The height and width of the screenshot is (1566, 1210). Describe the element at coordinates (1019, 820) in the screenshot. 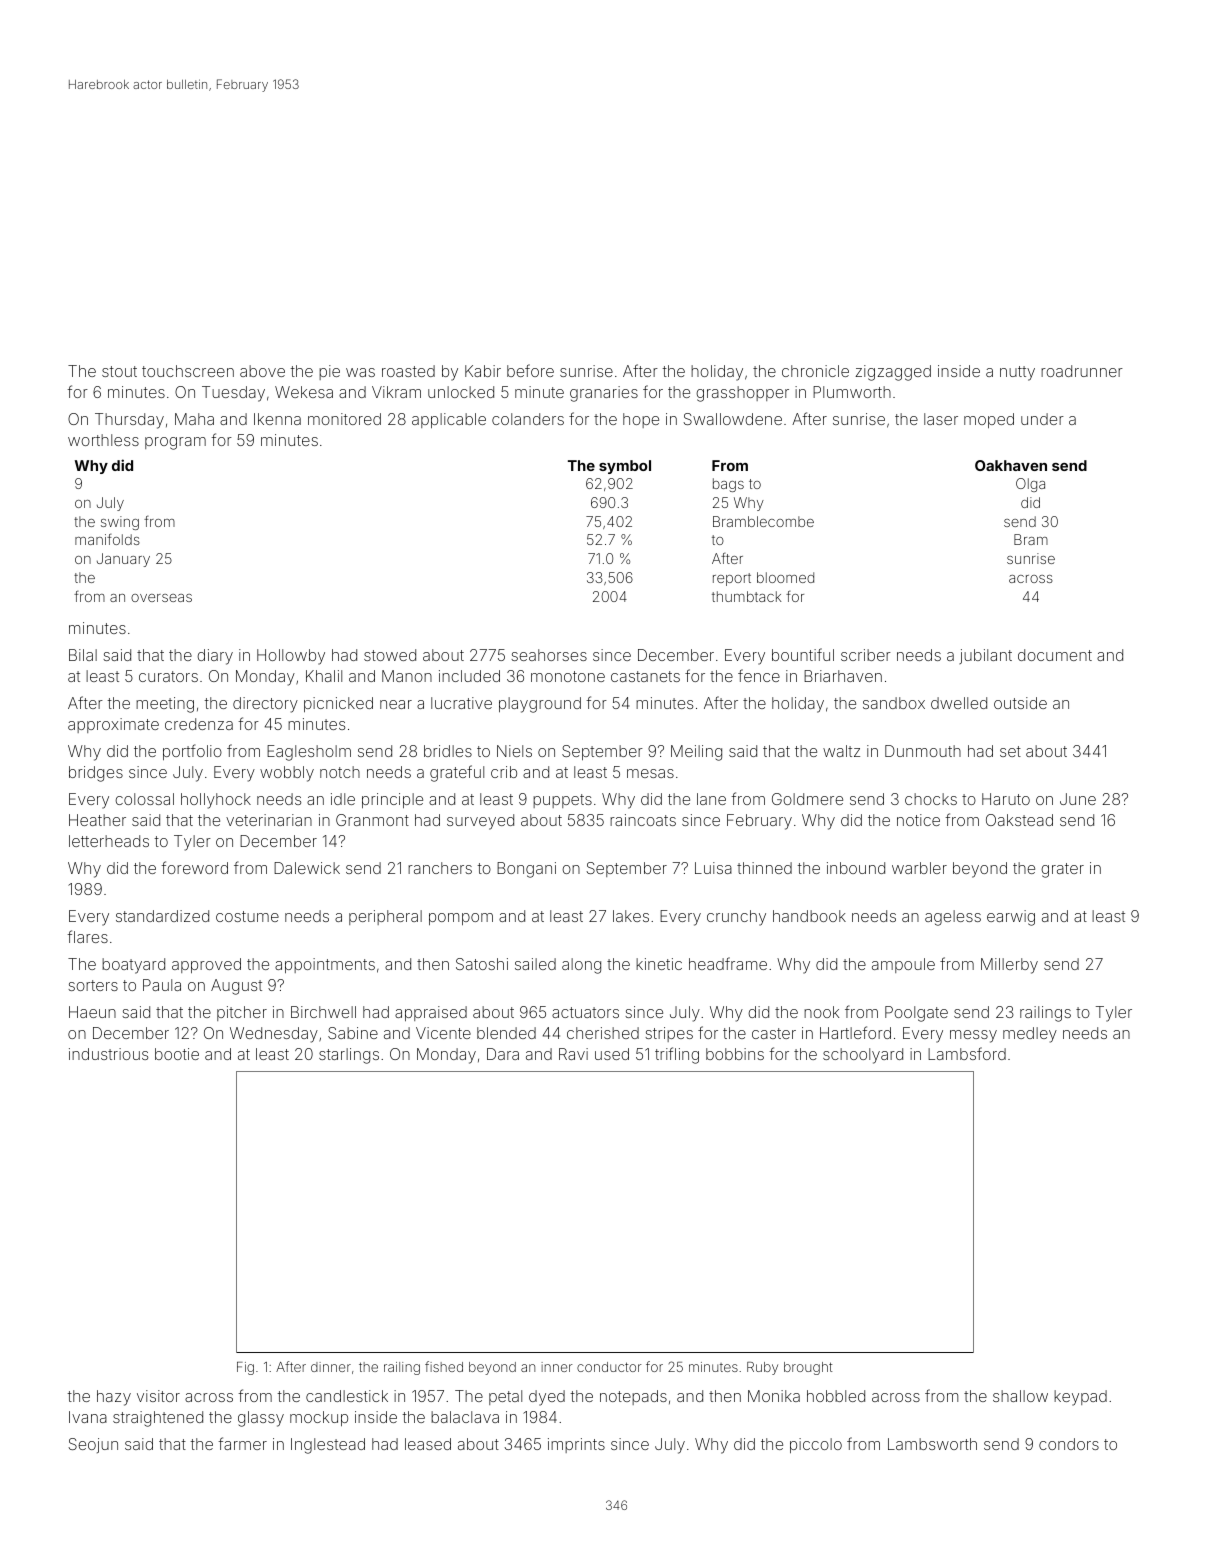

I see `Oakstead` at that location.
